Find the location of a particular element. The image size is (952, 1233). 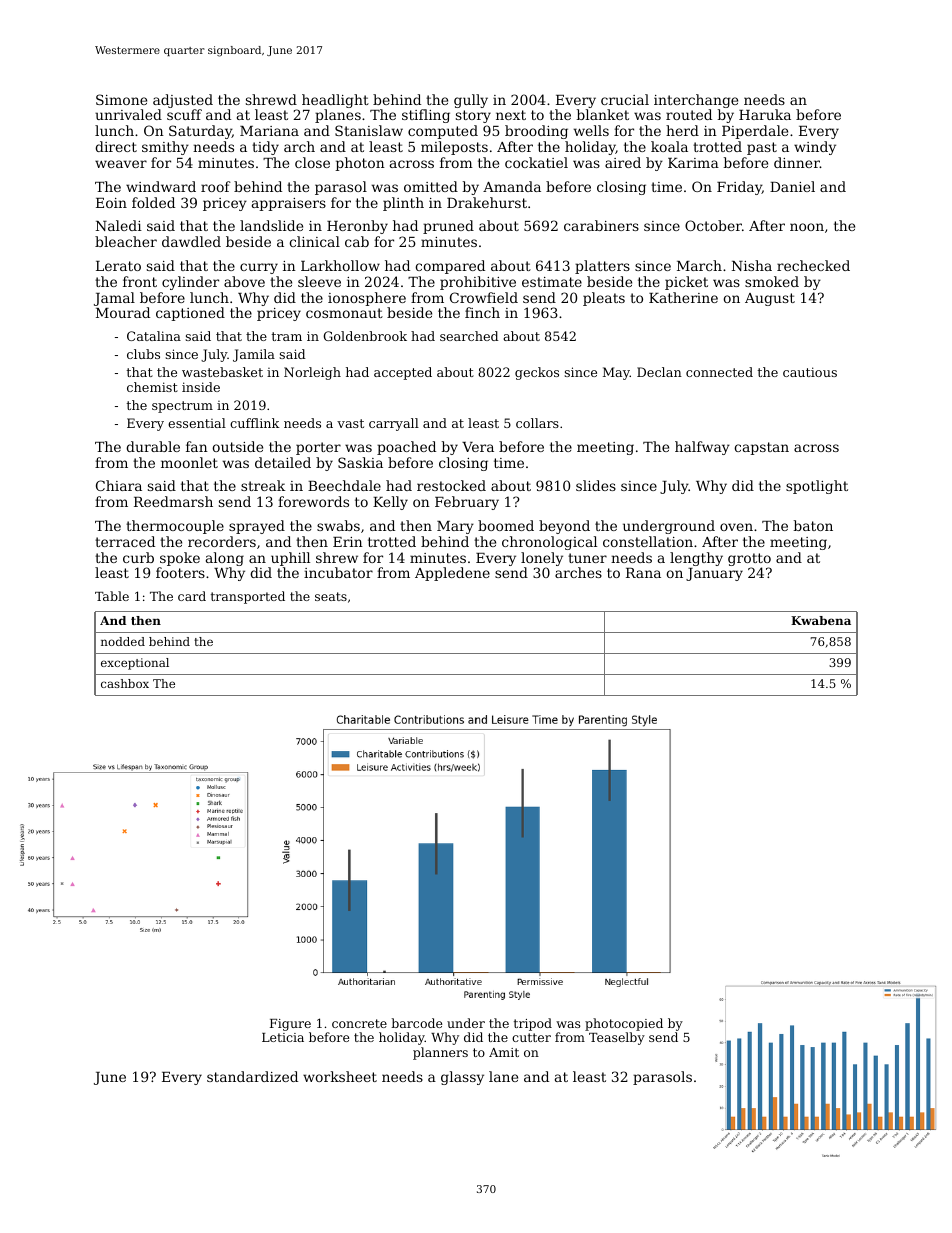

photocopied is located at coordinates (624, 1024).
